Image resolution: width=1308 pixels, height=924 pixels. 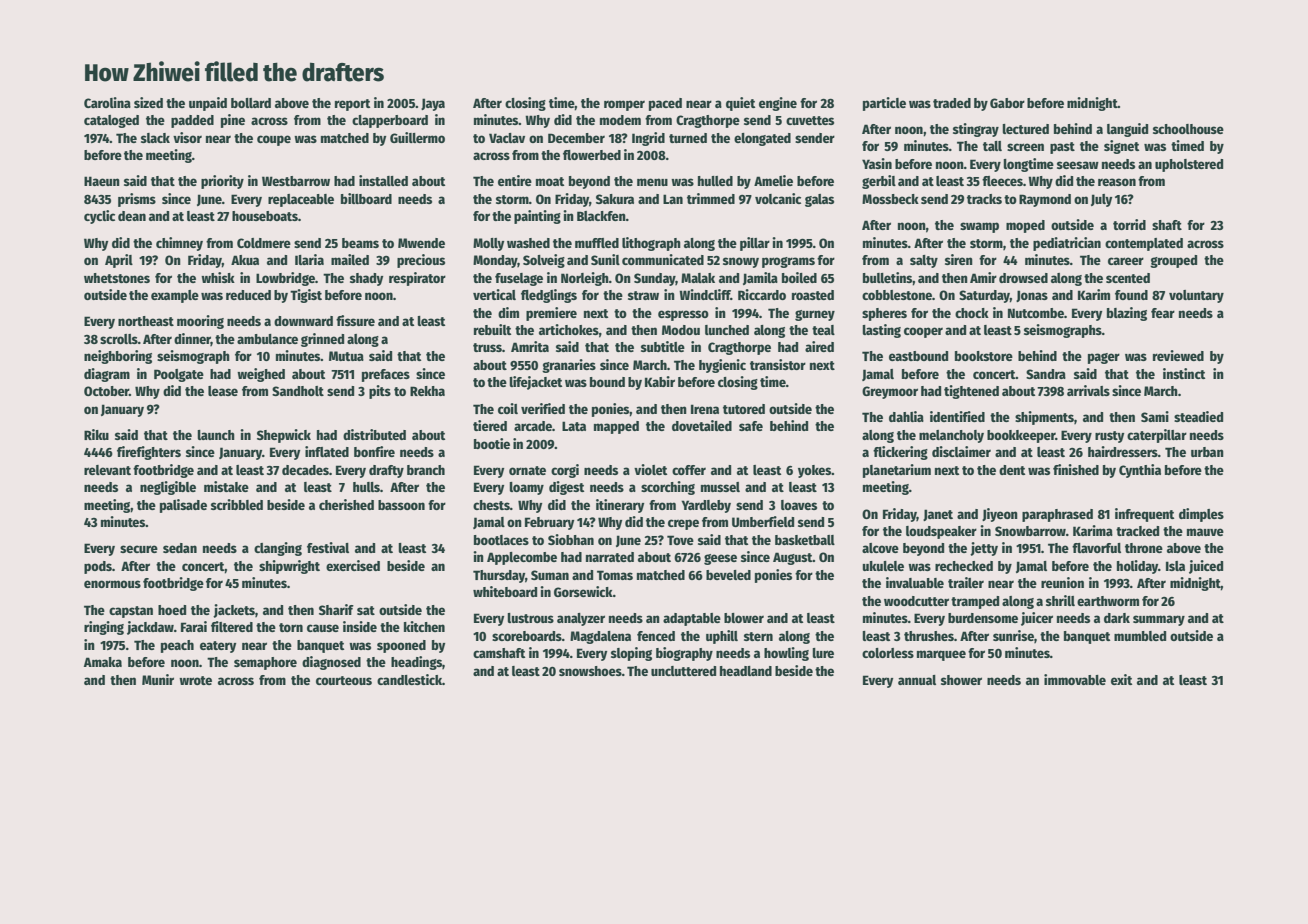 I want to click on October, so click(x=106, y=391).
